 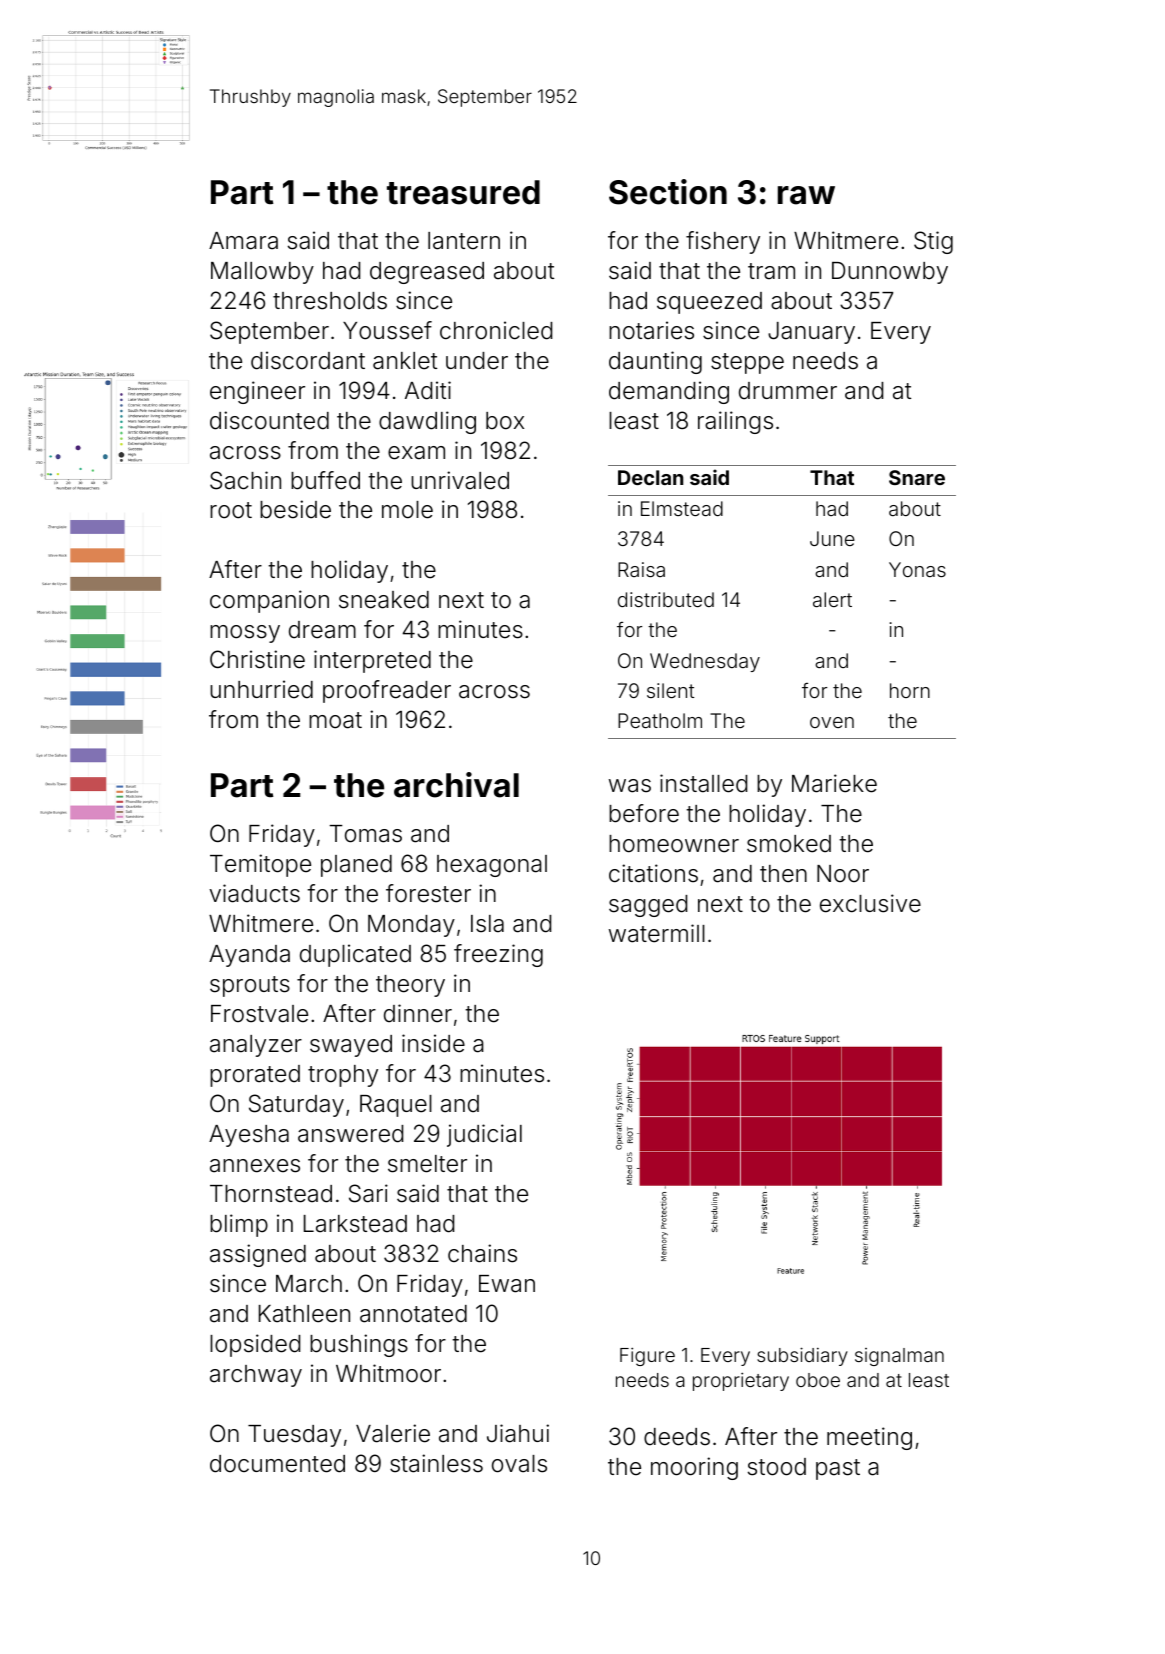 I want to click on sprouts, so click(x=250, y=986).
